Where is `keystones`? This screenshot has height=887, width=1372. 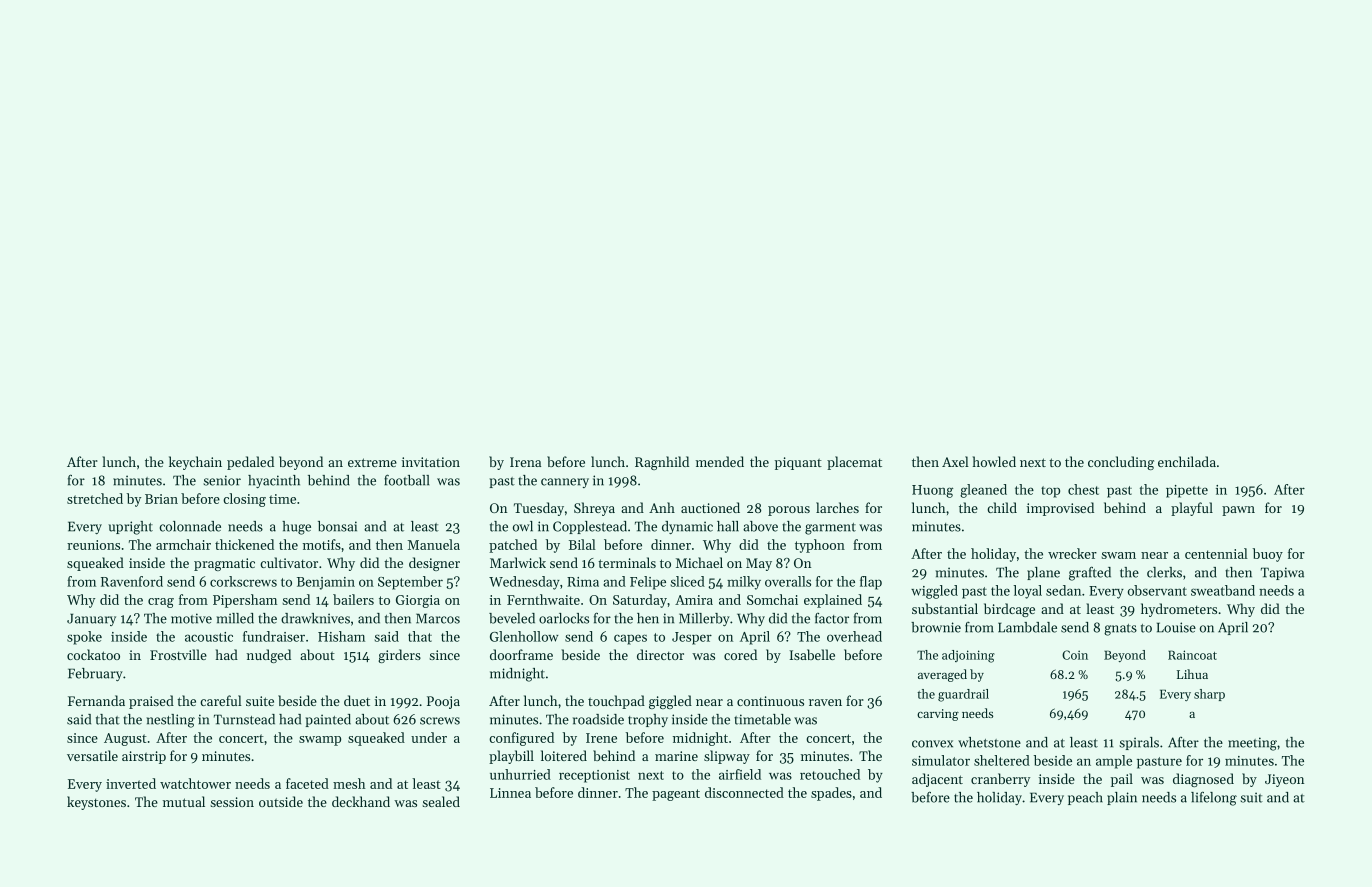 keystones is located at coordinates (96, 803).
